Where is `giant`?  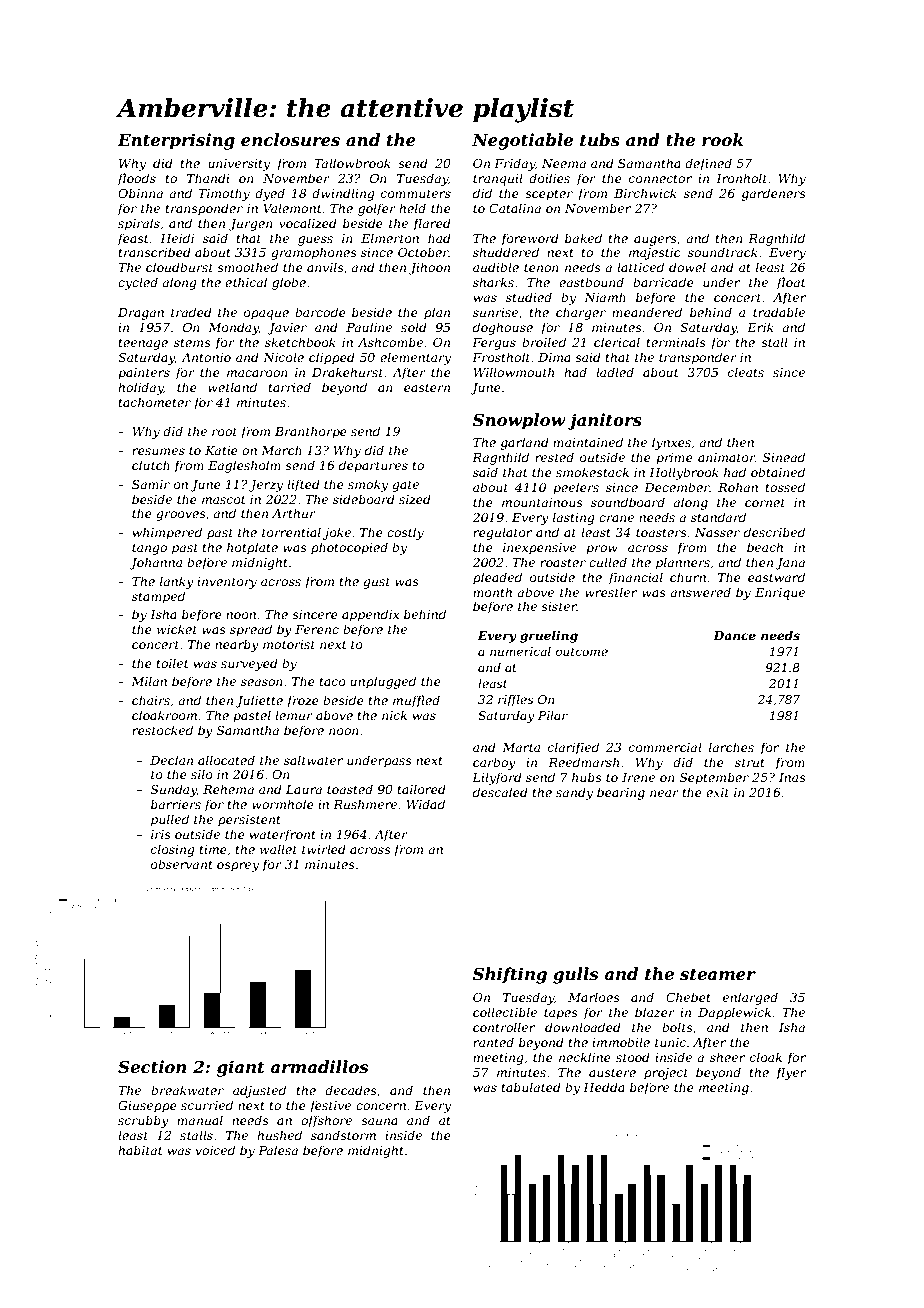 giant is located at coordinates (241, 1068).
